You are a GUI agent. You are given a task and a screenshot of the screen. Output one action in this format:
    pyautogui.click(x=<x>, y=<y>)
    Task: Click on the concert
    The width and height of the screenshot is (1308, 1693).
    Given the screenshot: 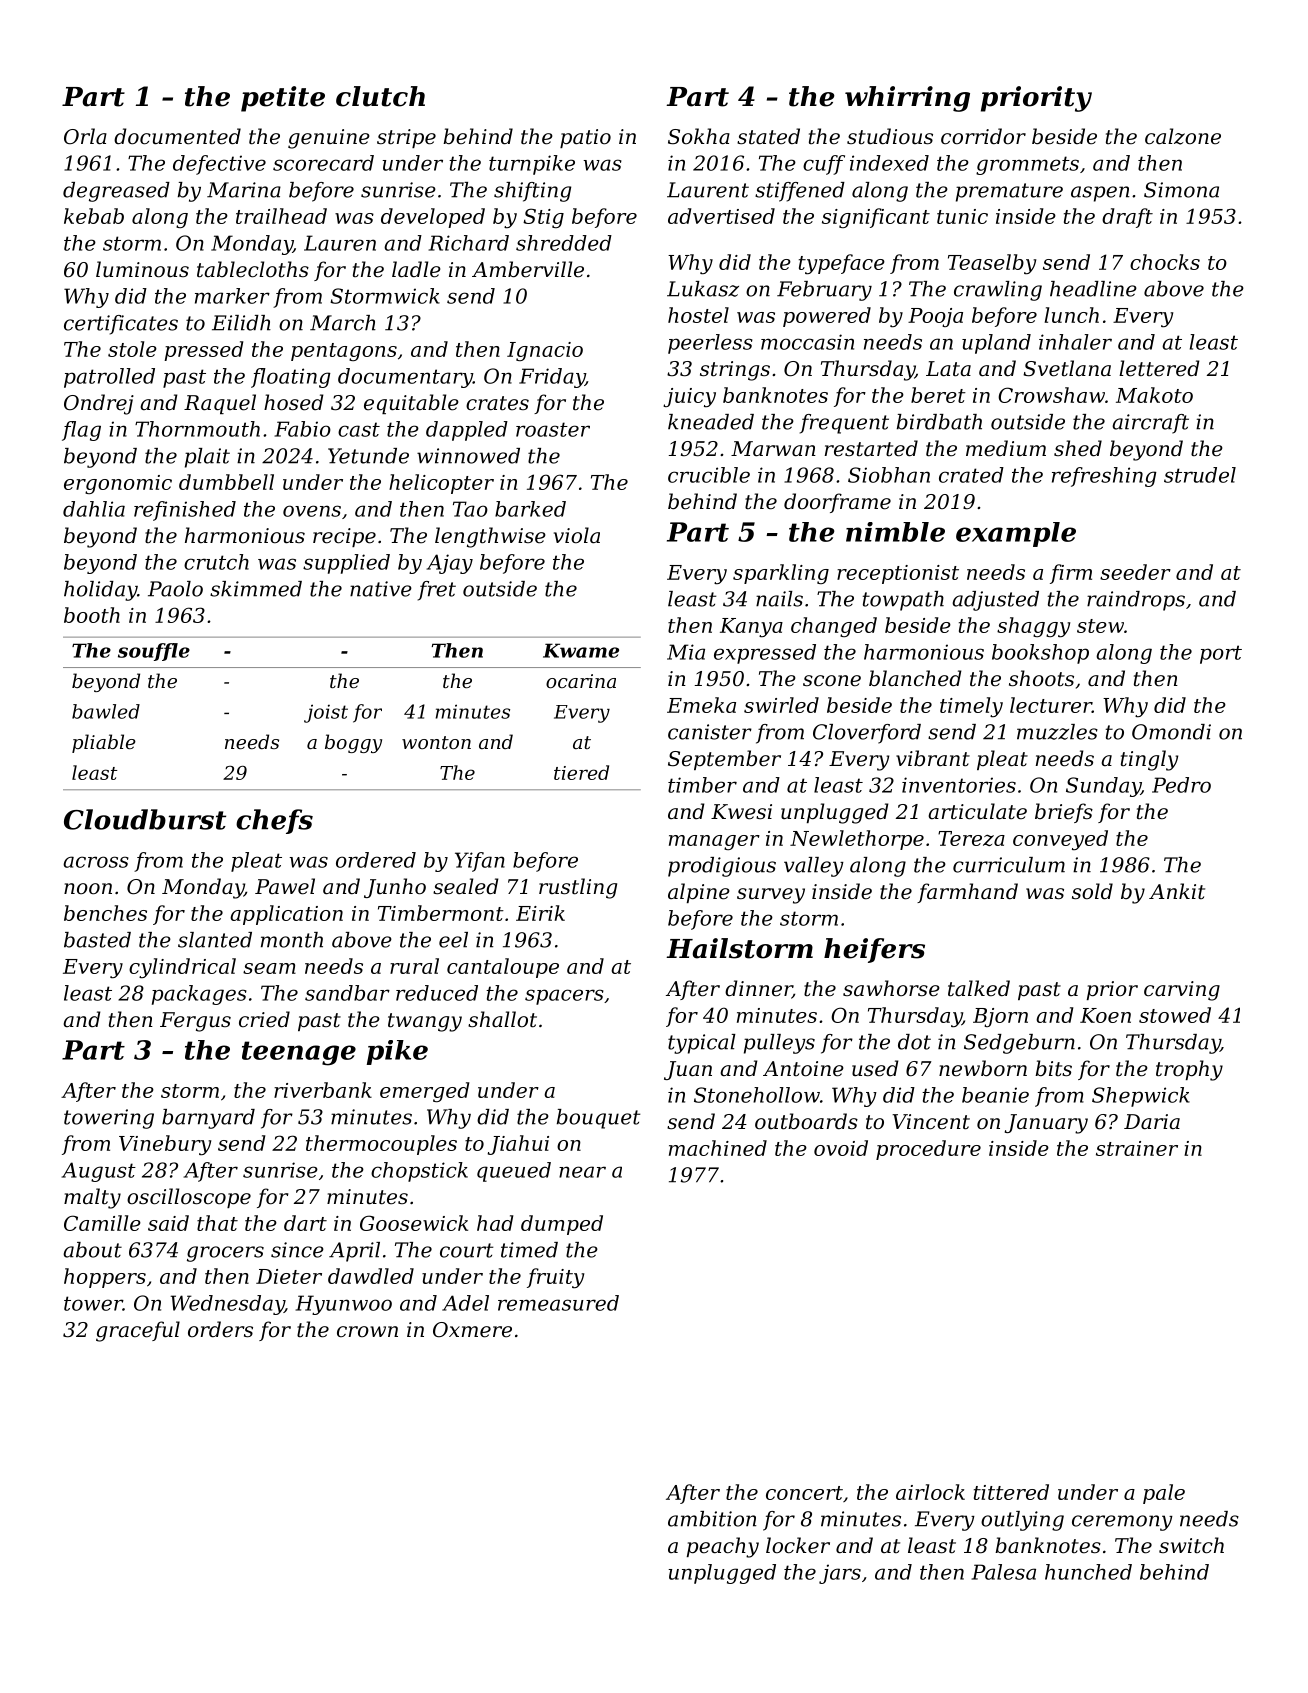 What is the action you would take?
    pyautogui.click(x=804, y=1493)
